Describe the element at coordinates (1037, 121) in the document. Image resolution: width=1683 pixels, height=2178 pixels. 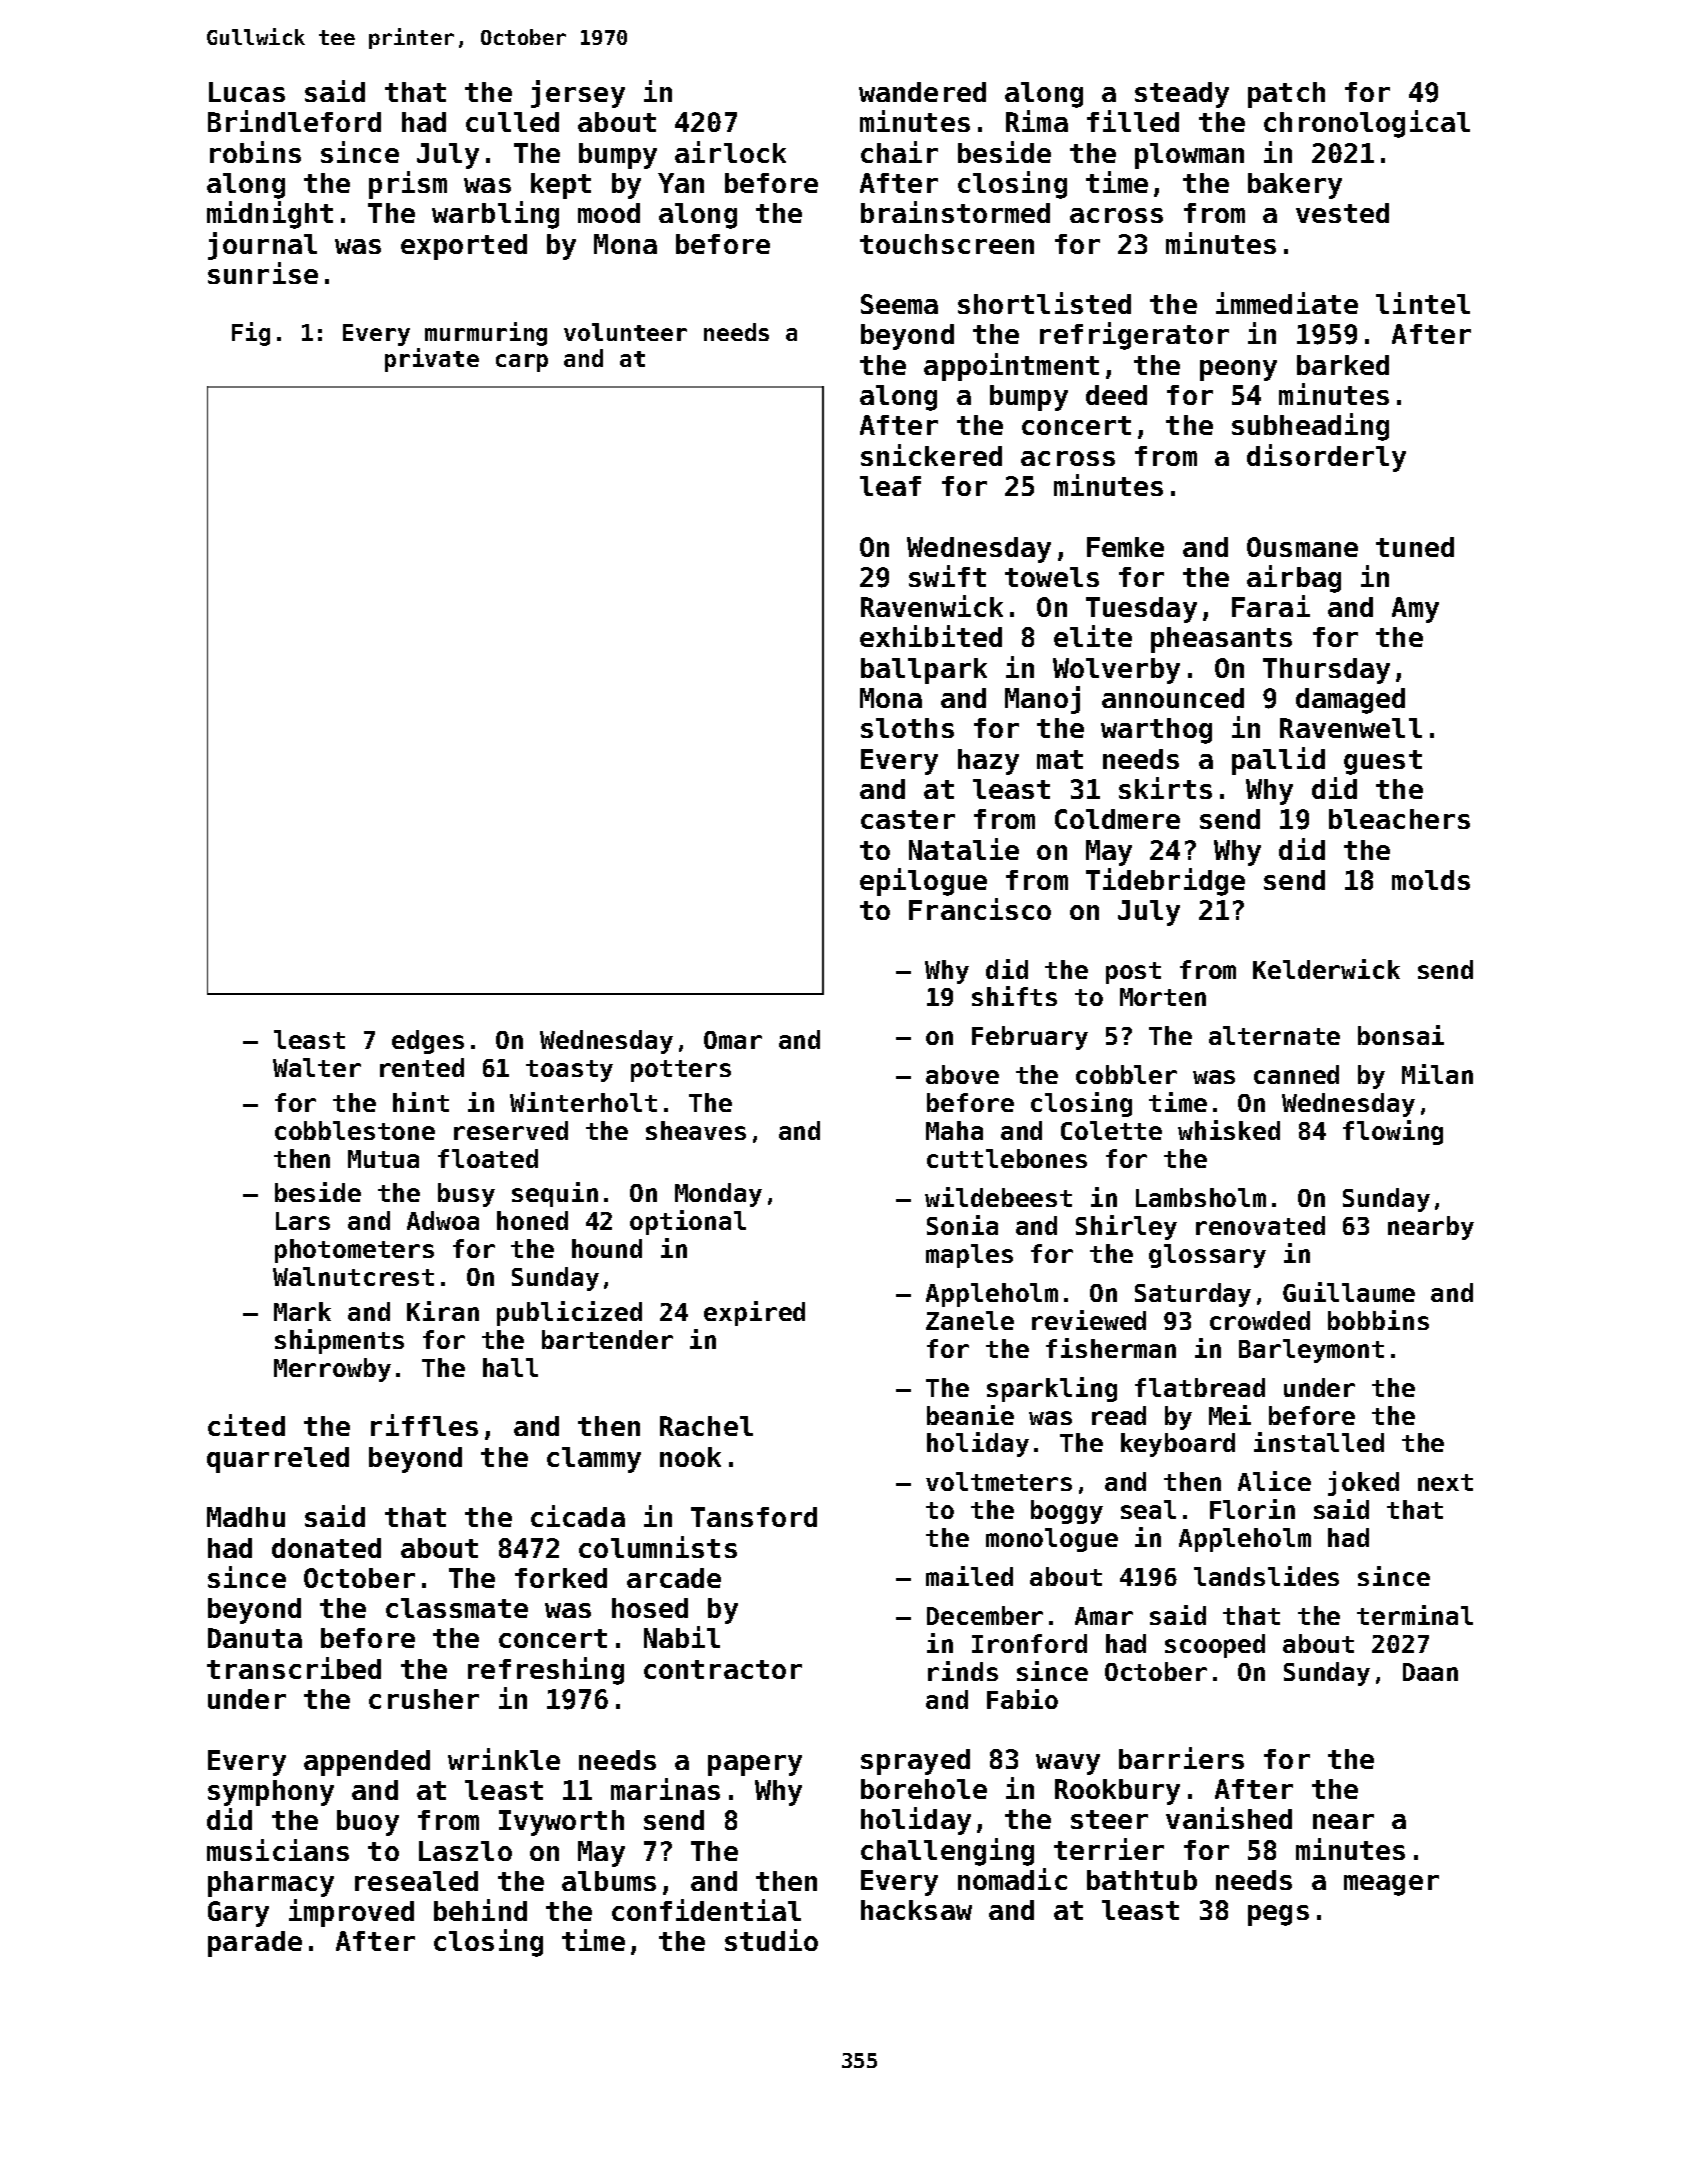
I see `Rima` at that location.
